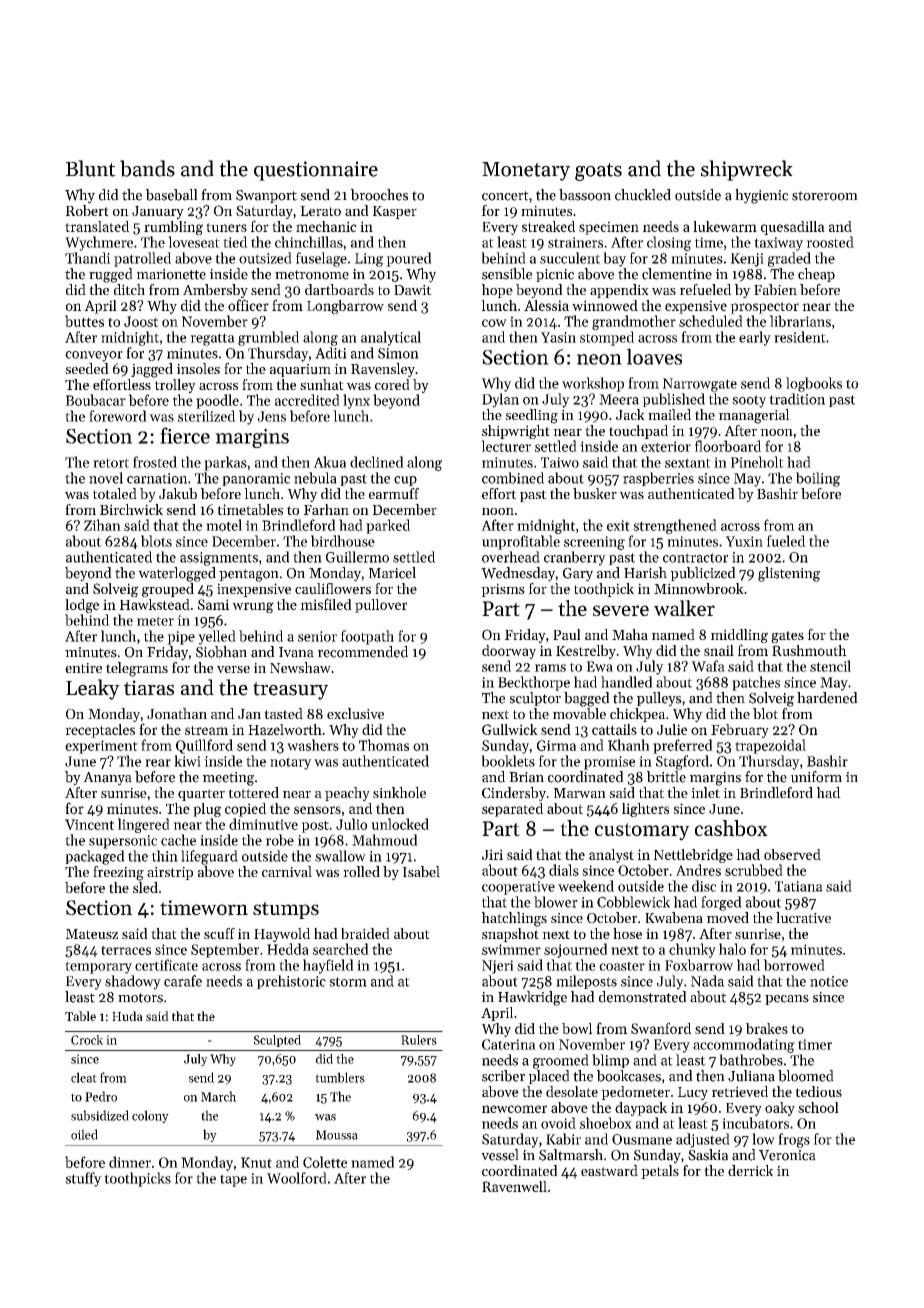 The image size is (924, 1308). What do you see at coordinates (147, 168) in the screenshot?
I see `bands` at bounding box center [147, 168].
